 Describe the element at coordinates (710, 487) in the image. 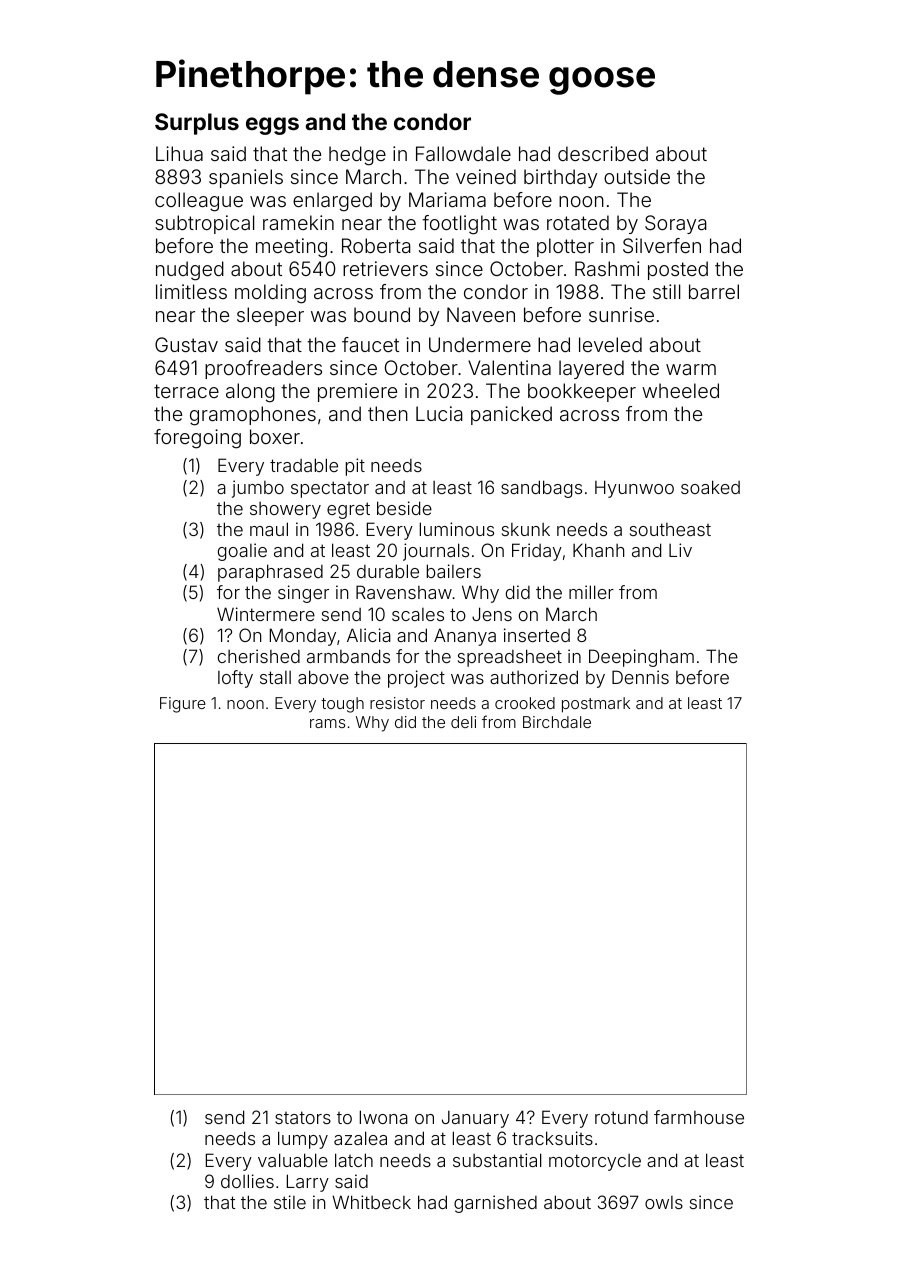

I see `soaked` at that location.
